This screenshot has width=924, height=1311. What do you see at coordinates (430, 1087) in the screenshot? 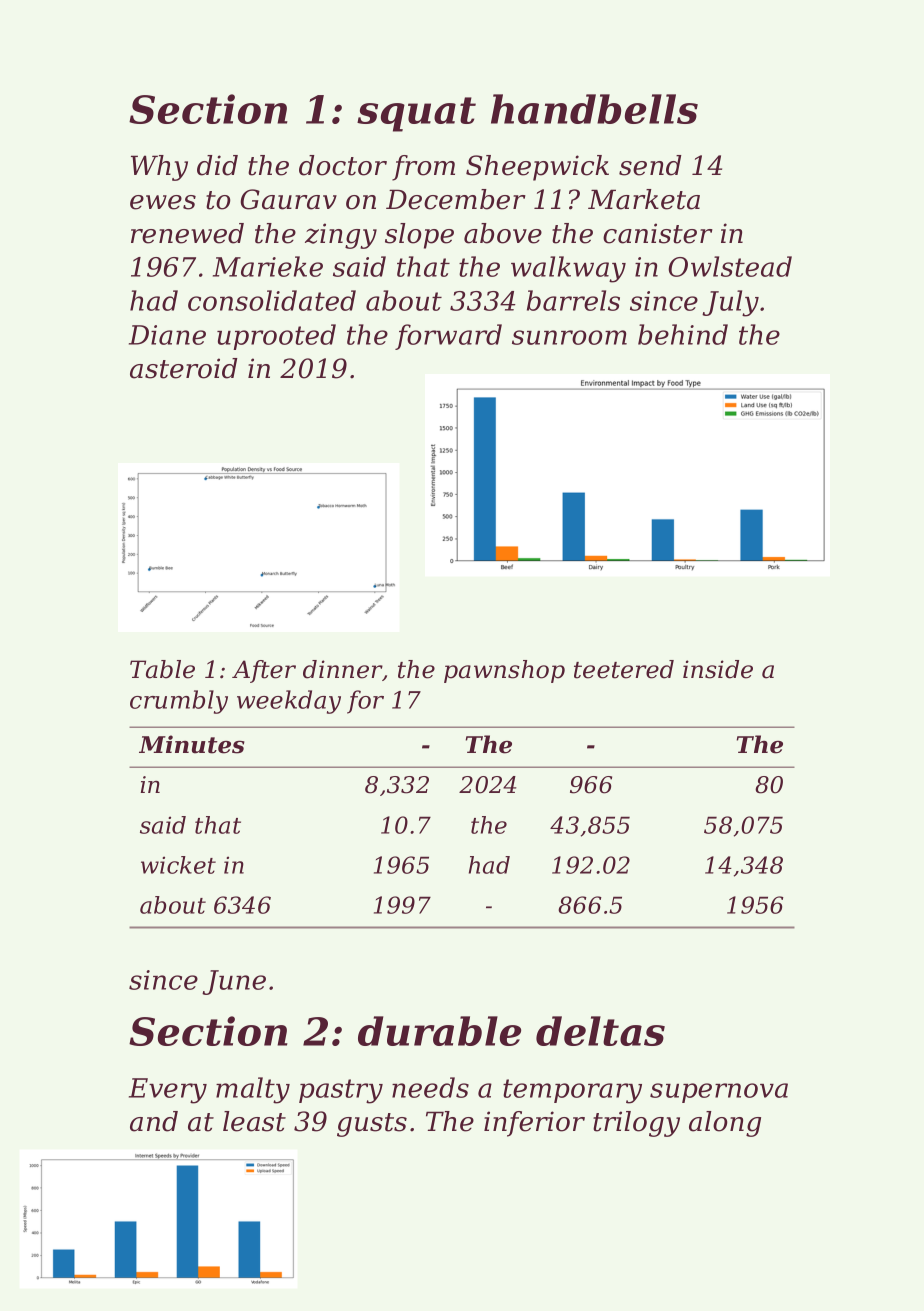
I see `needs` at bounding box center [430, 1087].
